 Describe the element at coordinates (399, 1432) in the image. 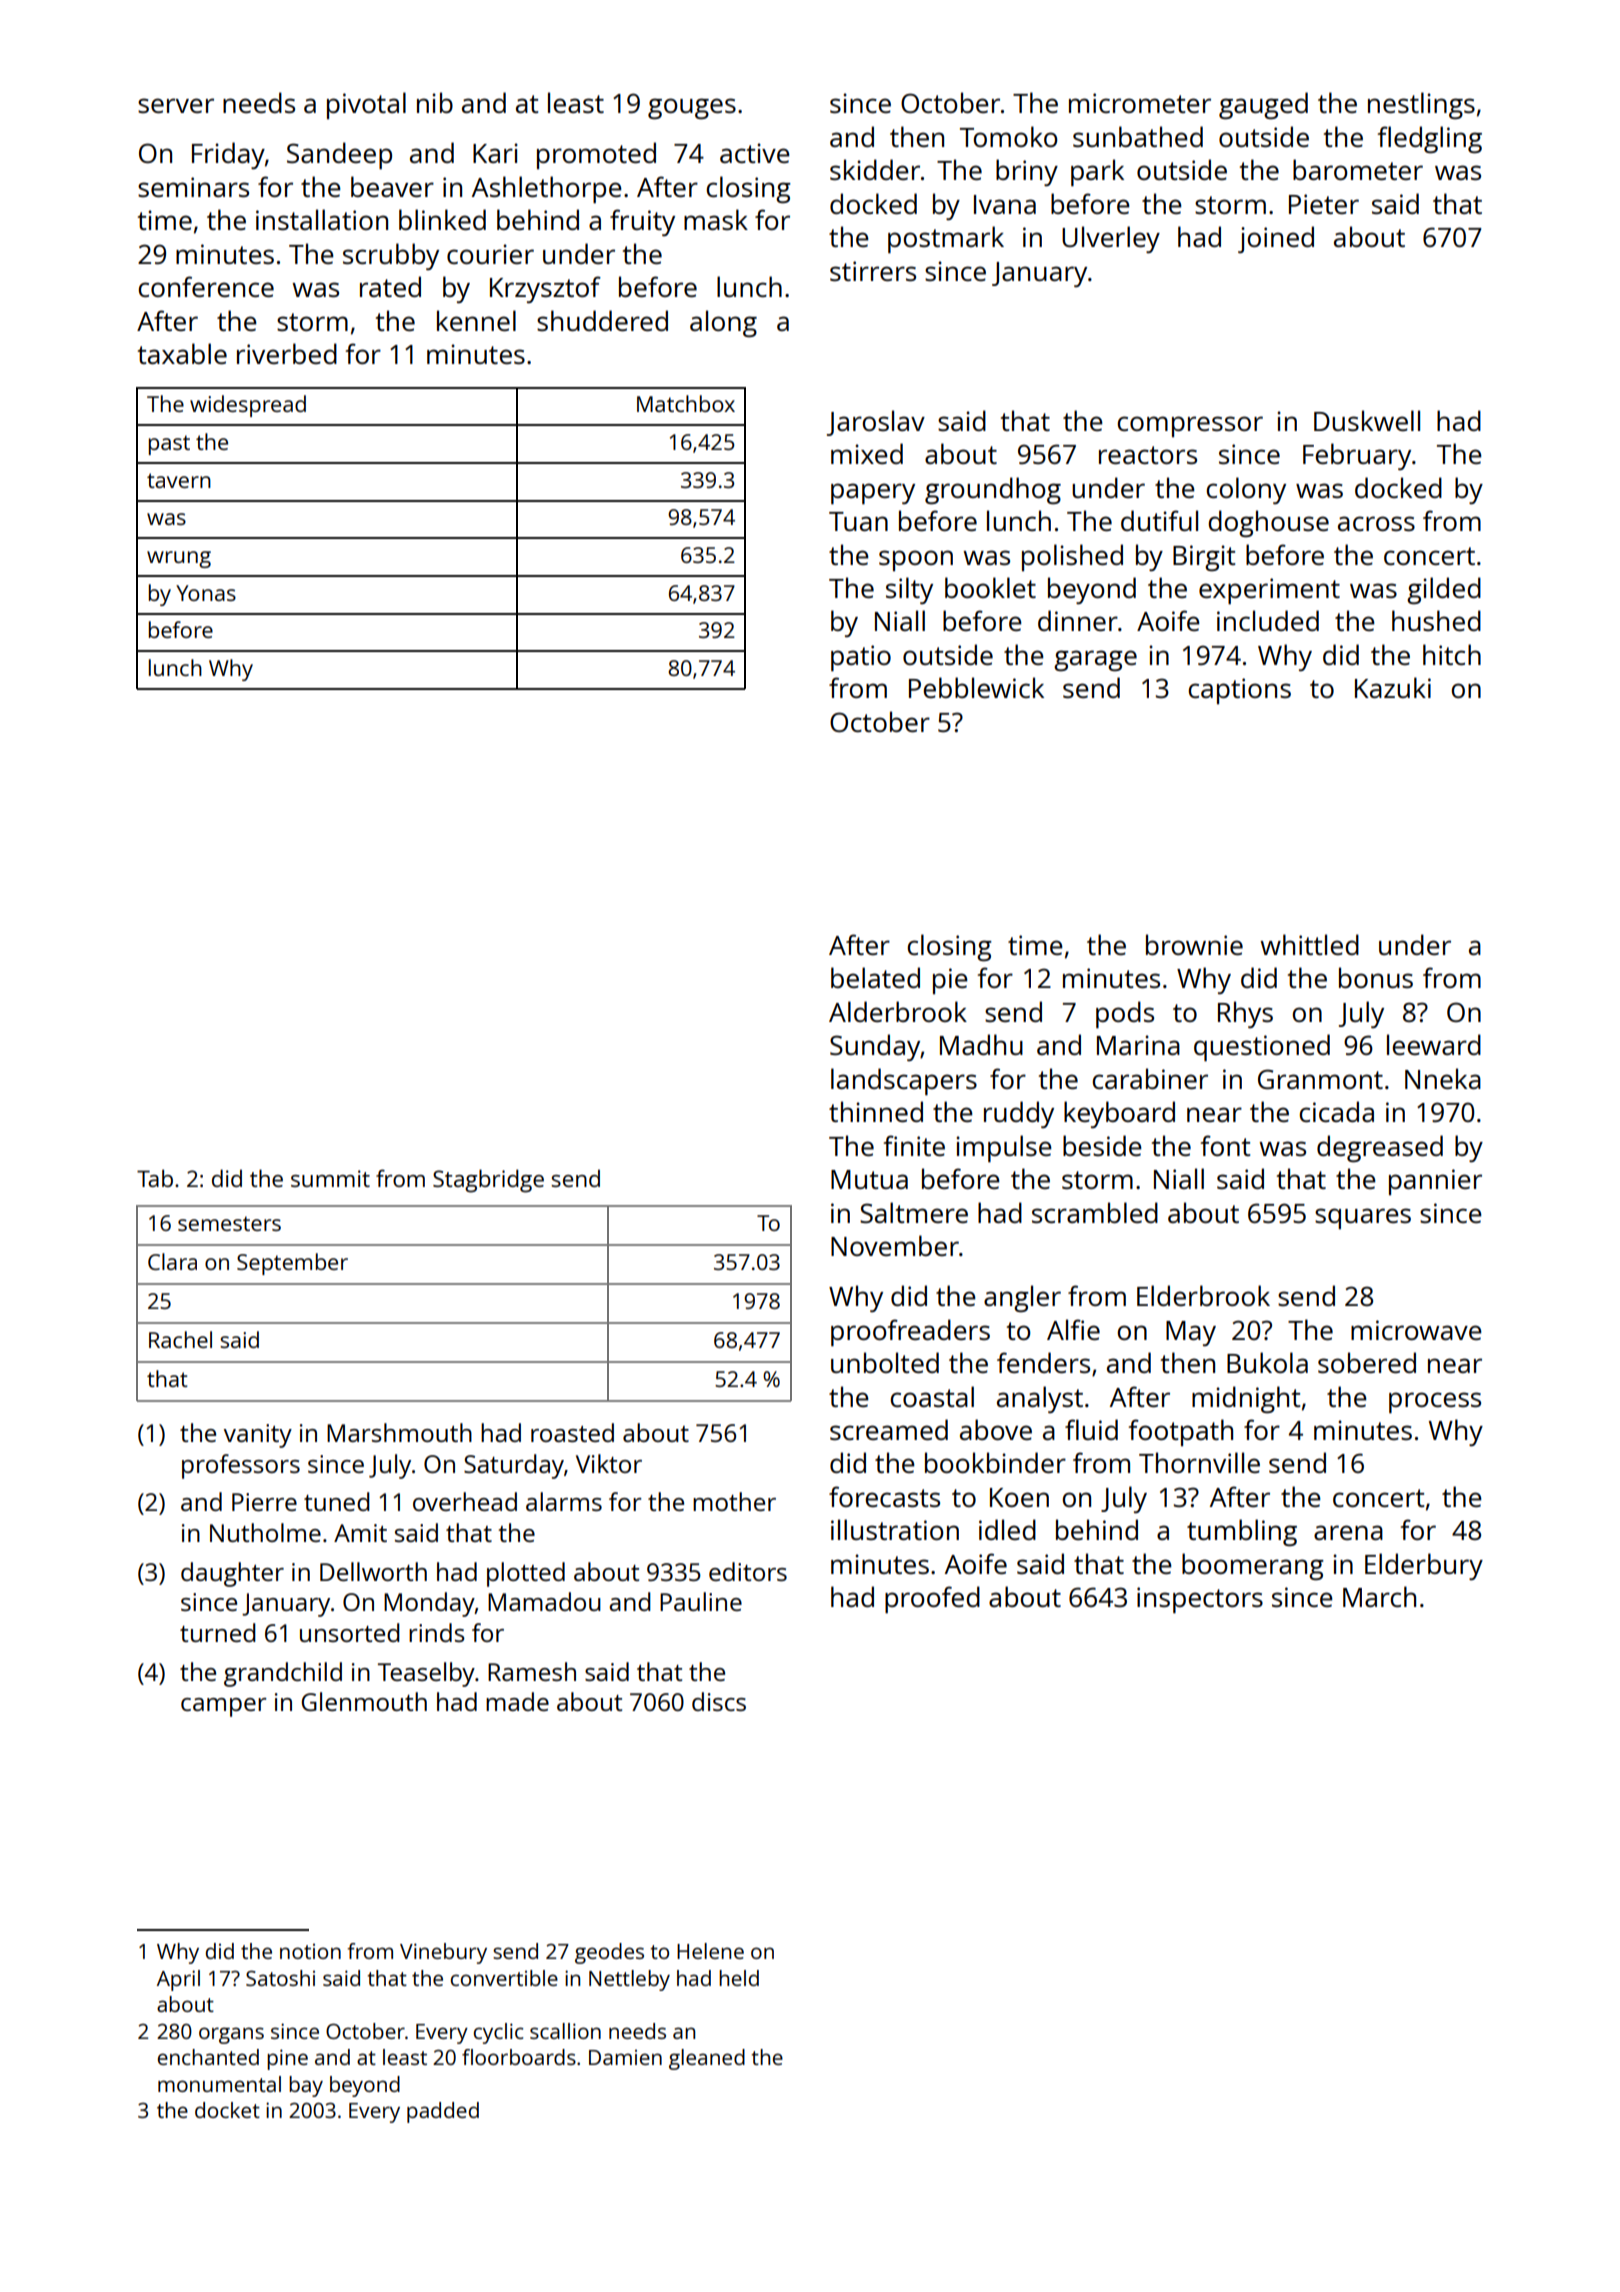

I see `Marshmouth` at that location.
